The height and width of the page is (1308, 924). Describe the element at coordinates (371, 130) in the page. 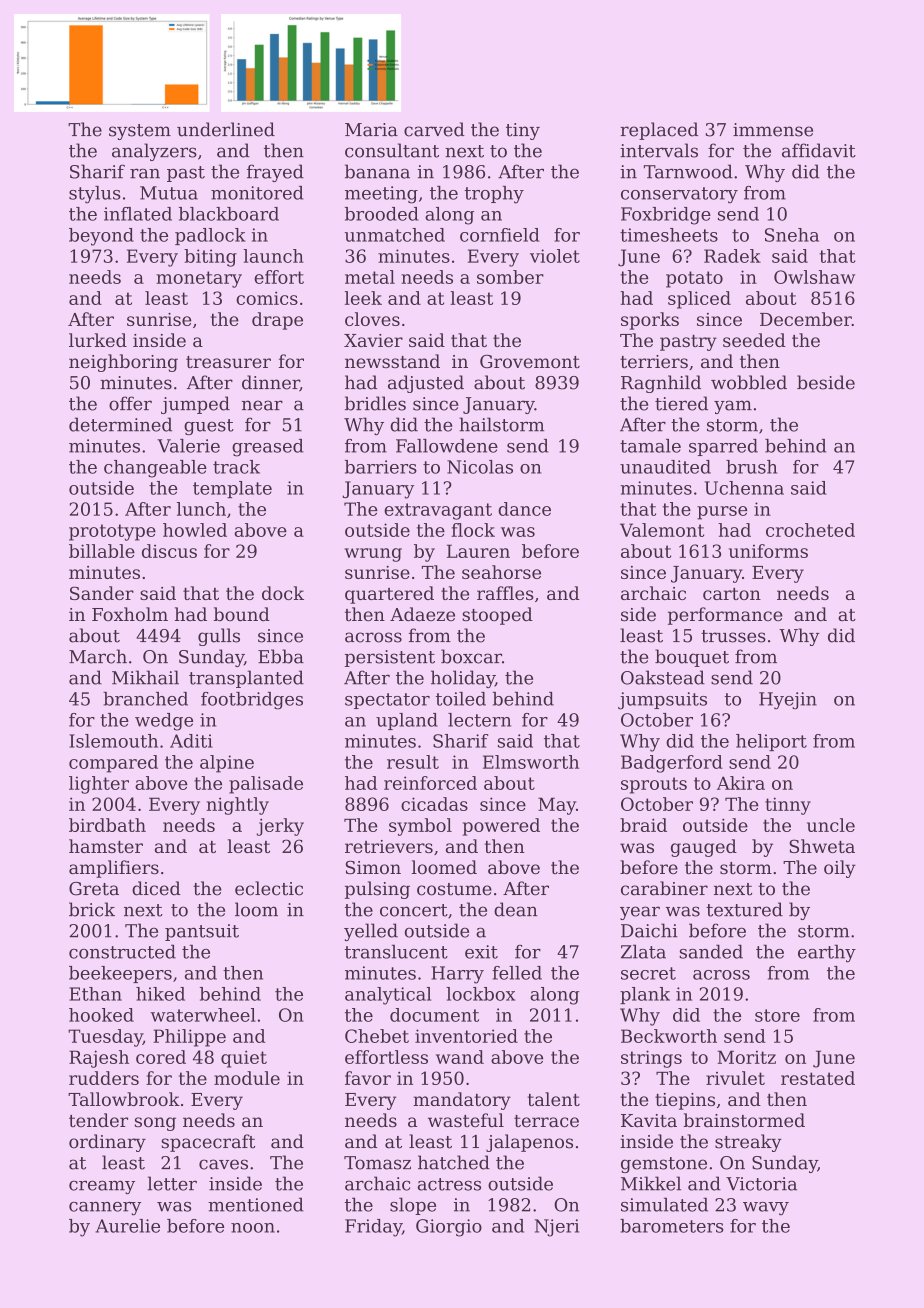

I see `Maria` at that location.
